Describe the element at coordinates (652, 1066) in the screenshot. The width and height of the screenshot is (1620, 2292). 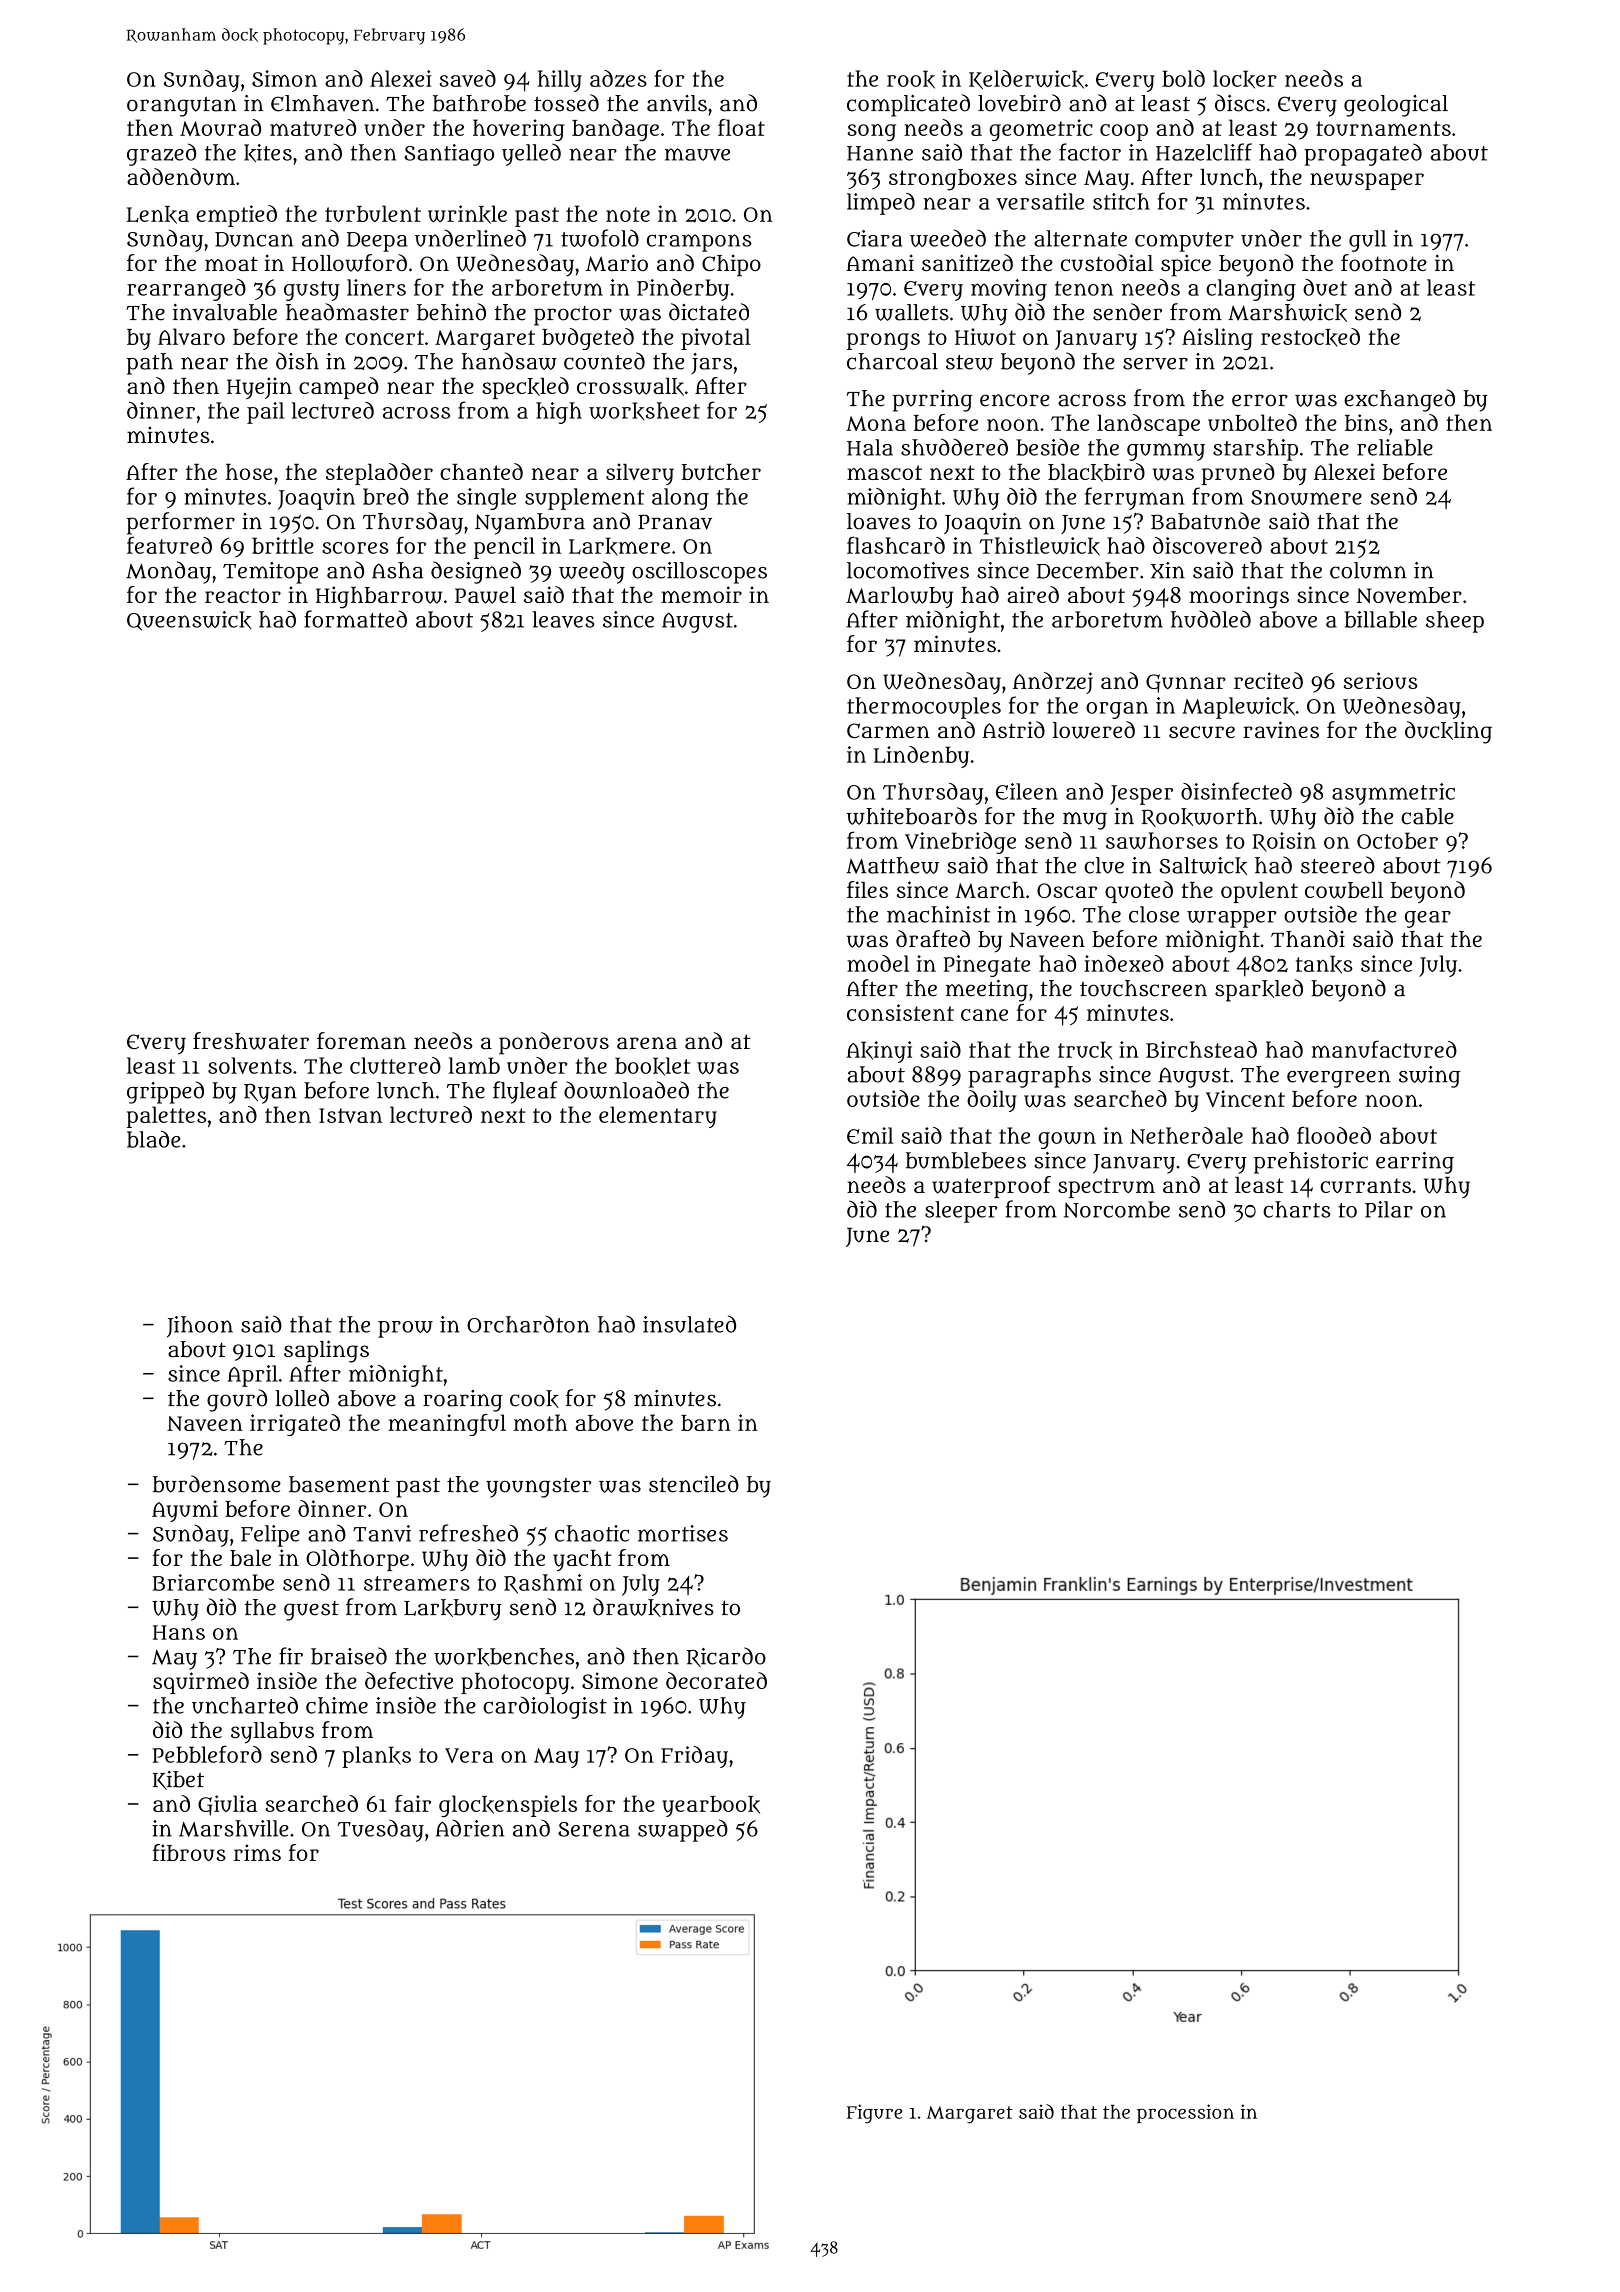
I see `booklet` at that location.
